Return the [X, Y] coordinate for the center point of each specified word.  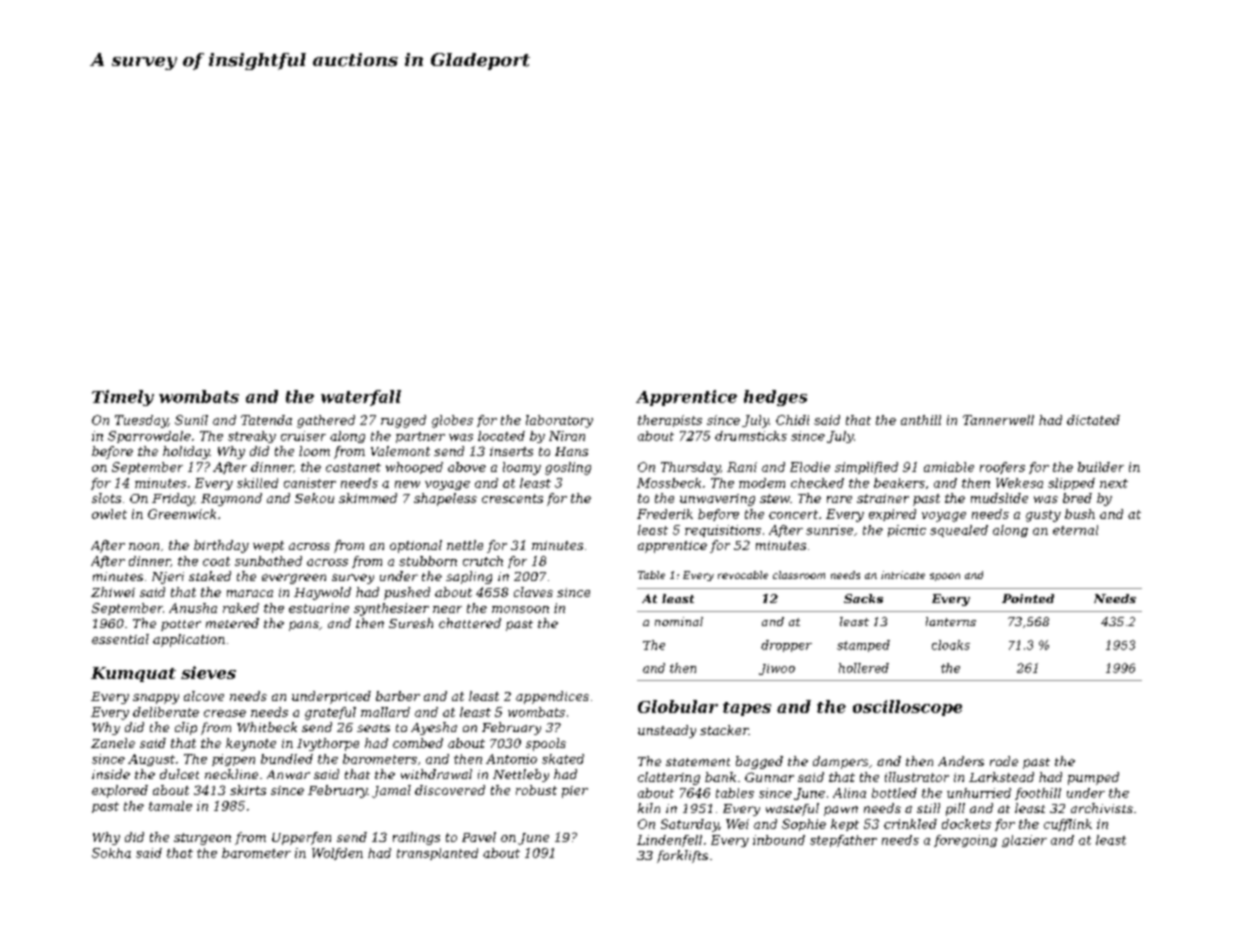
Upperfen [301, 838]
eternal [1075, 530]
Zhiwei [113, 592]
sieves [208, 672]
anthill [921, 420]
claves [533, 592]
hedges [775, 398]
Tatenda [266, 420]
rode [1004, 761]
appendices [552, 697]
